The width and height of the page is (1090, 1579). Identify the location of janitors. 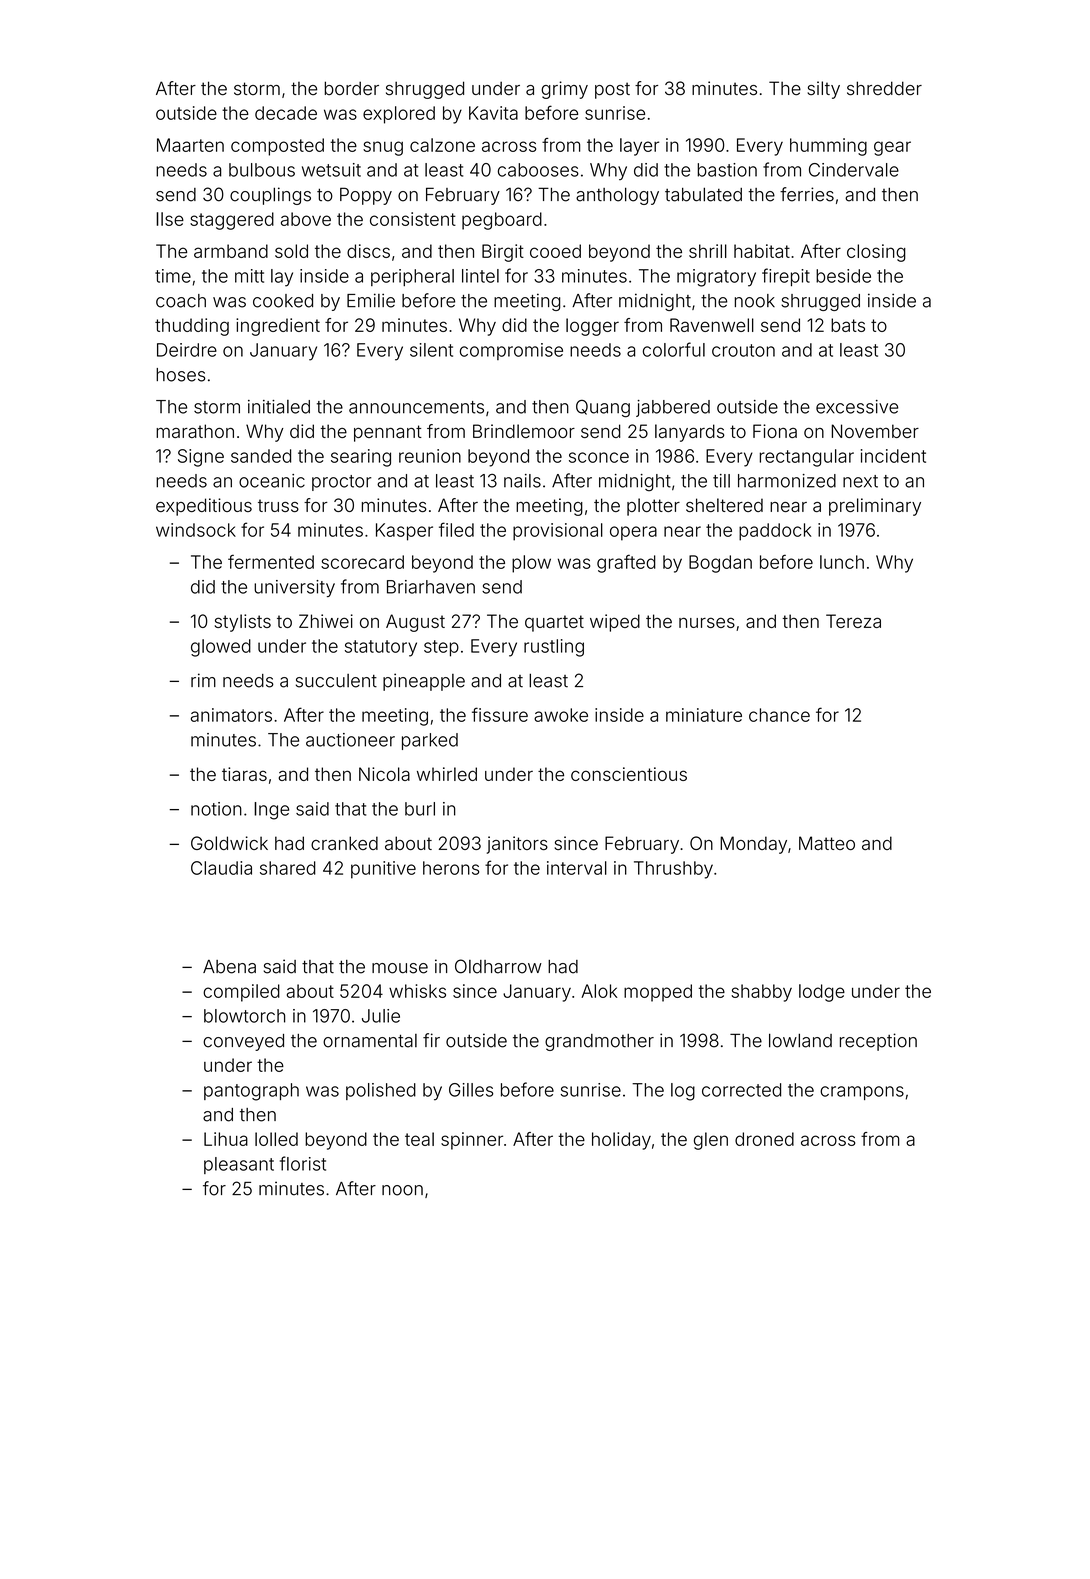
(517, 845).
